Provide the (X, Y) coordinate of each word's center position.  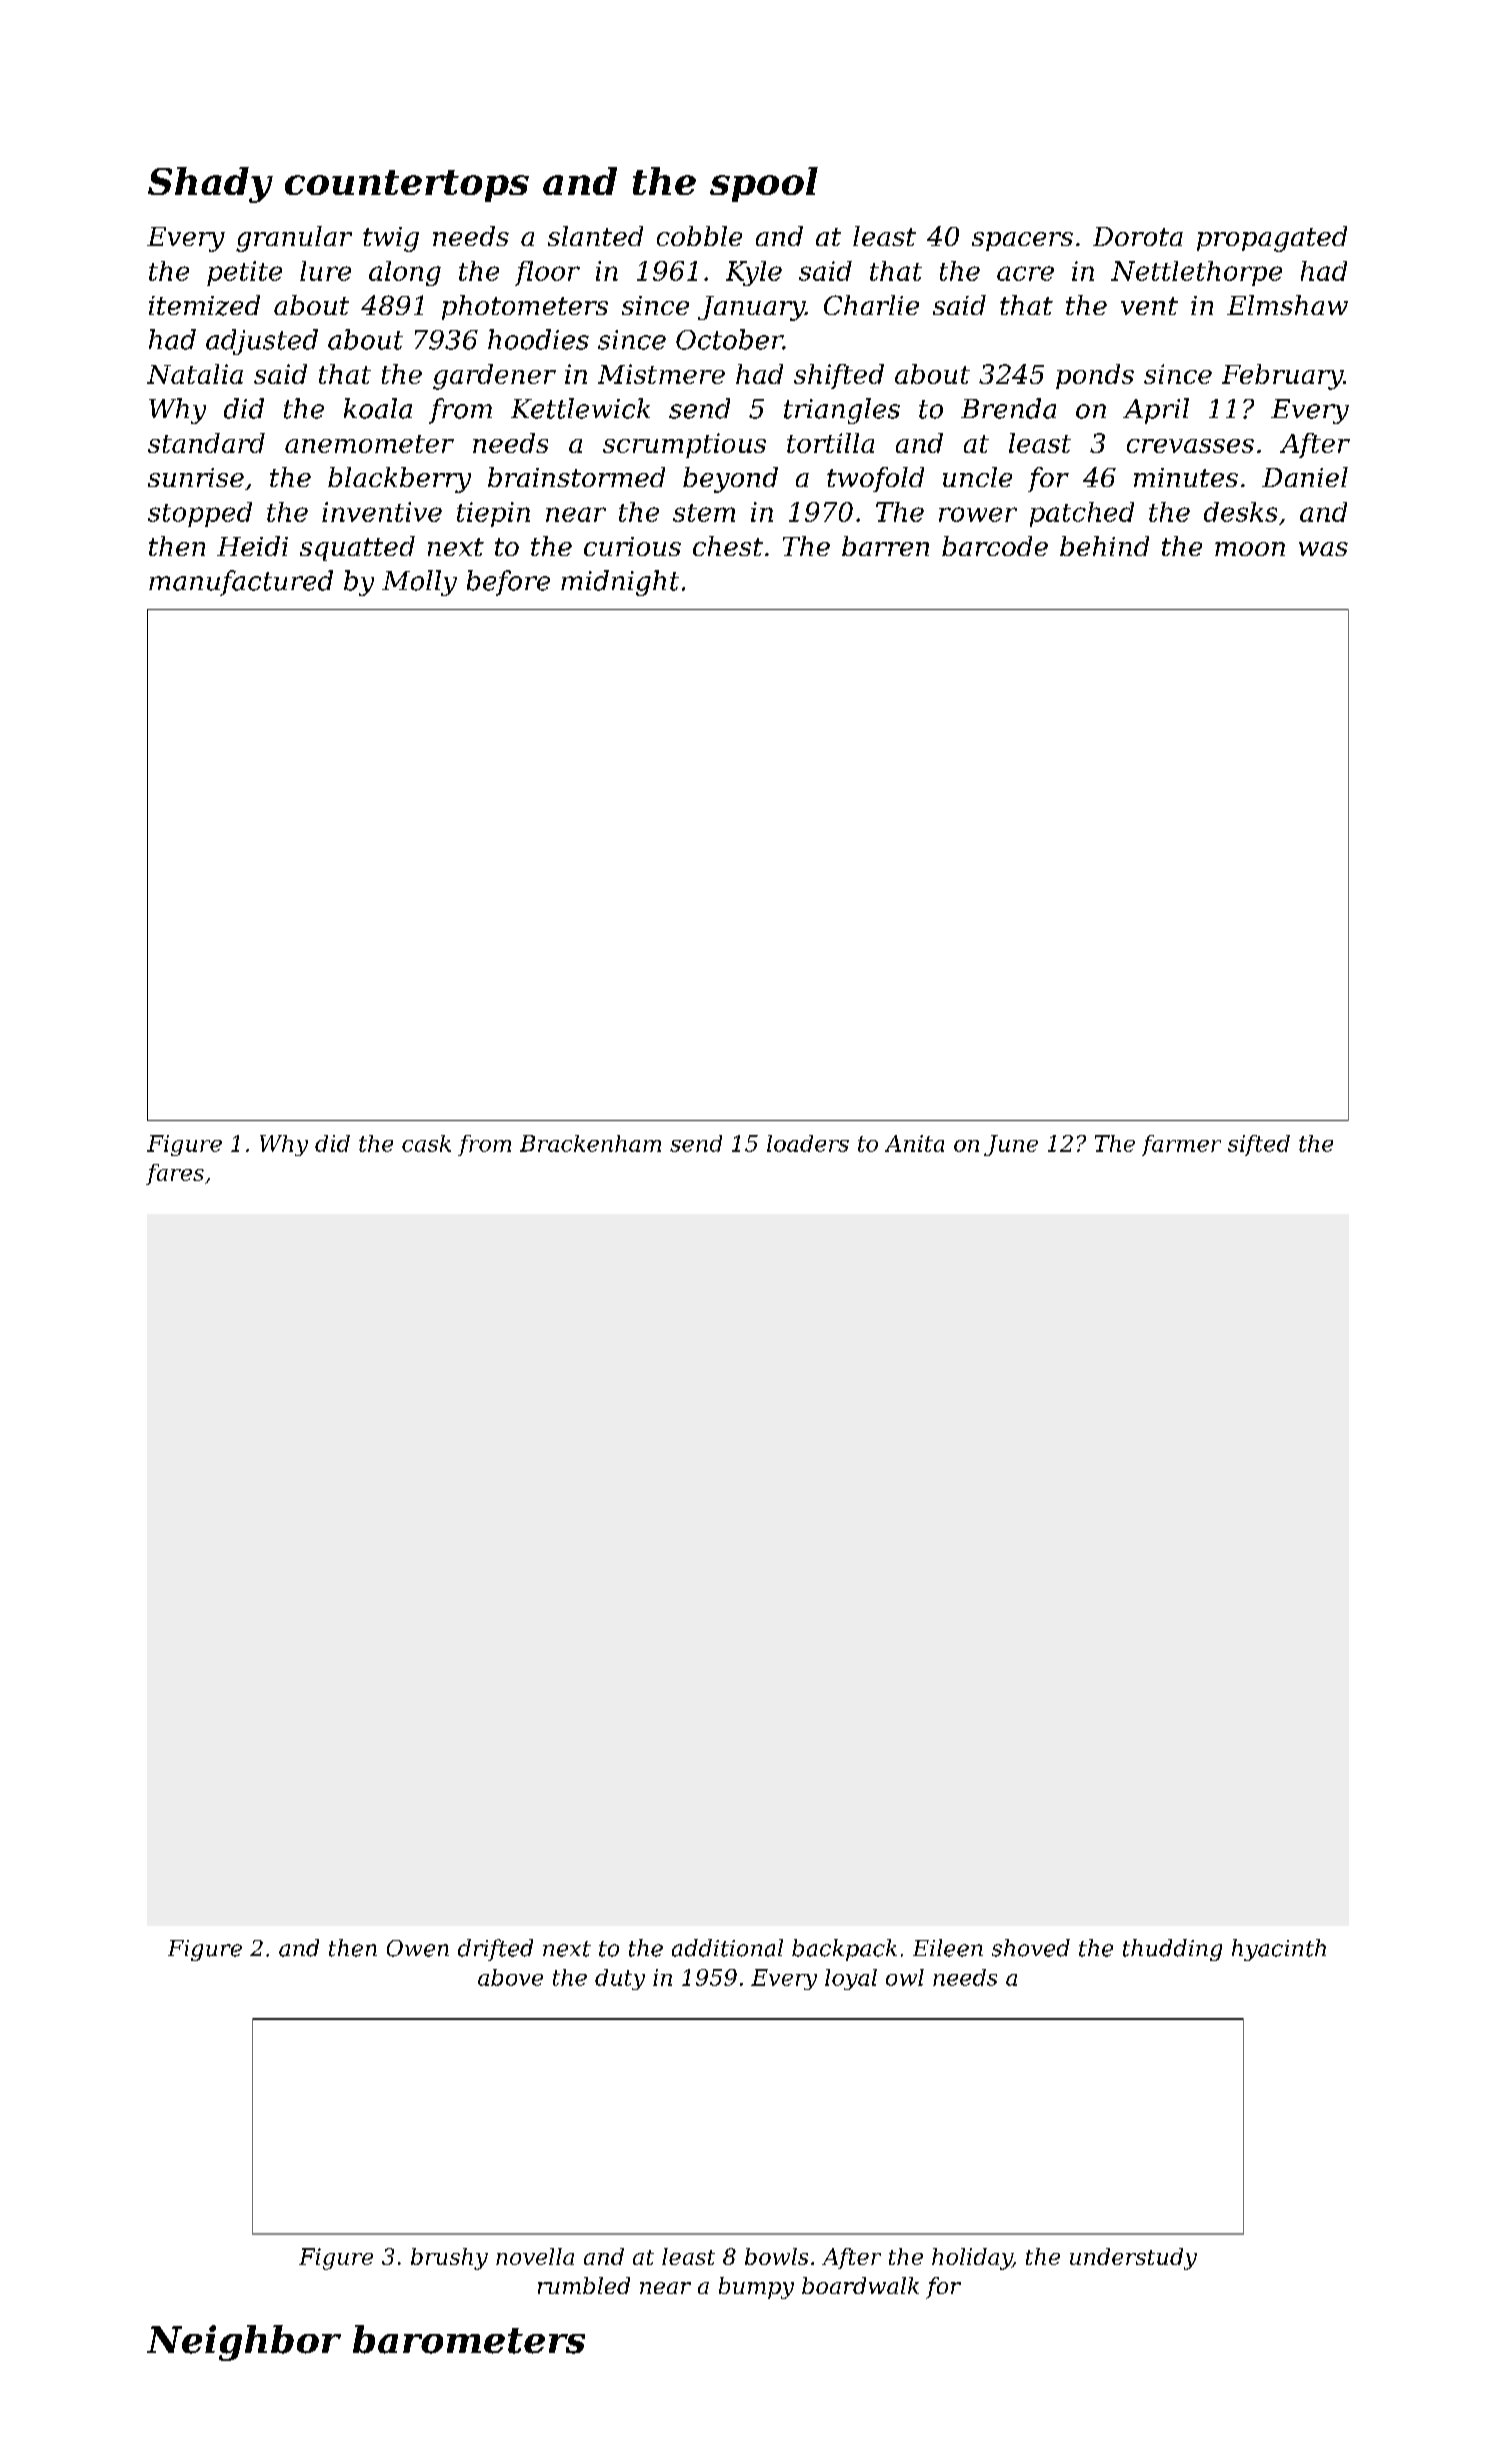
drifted (495, 1950)
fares (175, 1174)
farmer (1181, 1145)
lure (325, 271)
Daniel (1305, 477)
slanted (595, 236)
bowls (776, 2256)
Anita (914, 1143)
